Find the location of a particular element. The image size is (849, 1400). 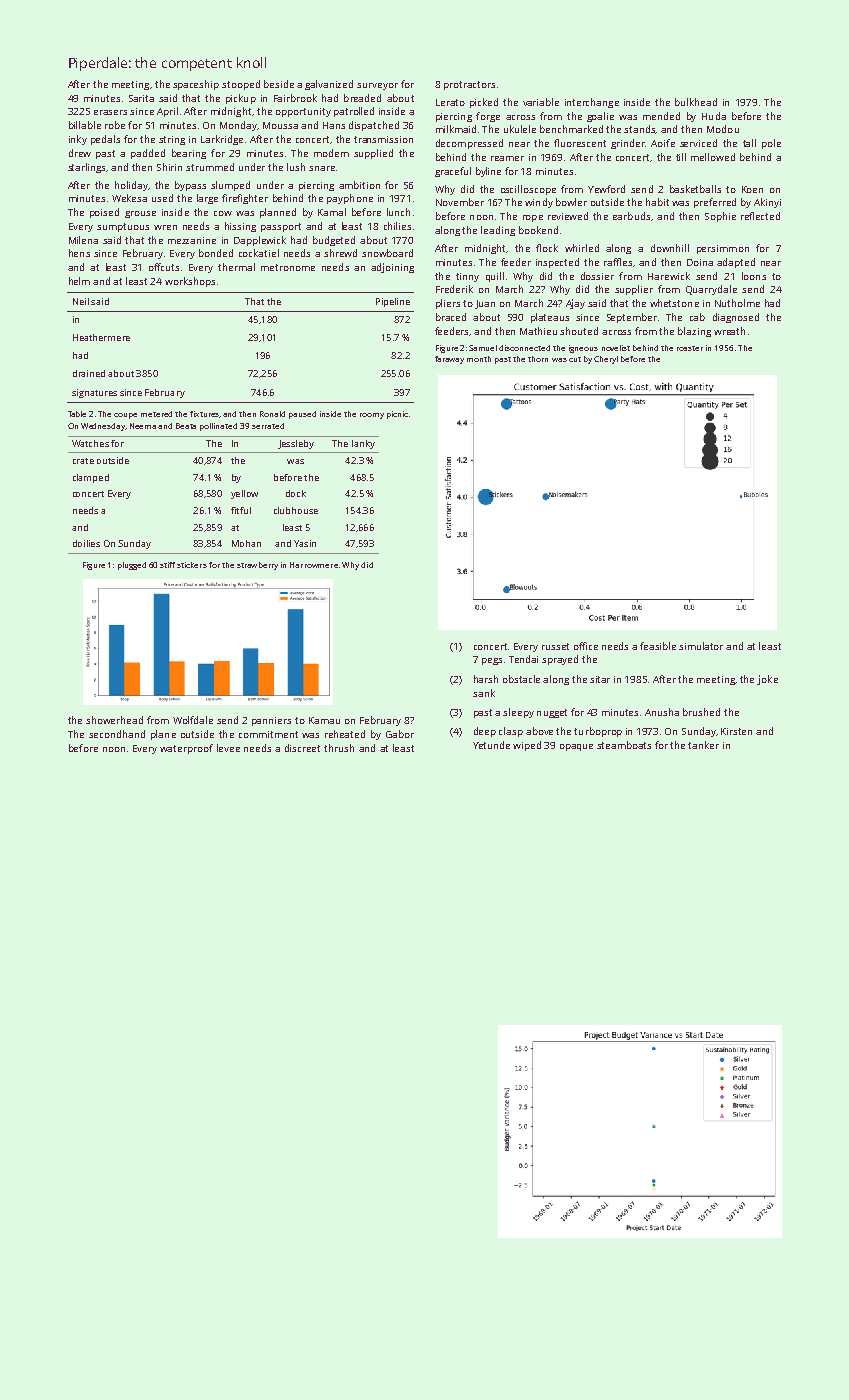

steamboats is located at coordinates (624, 745).
